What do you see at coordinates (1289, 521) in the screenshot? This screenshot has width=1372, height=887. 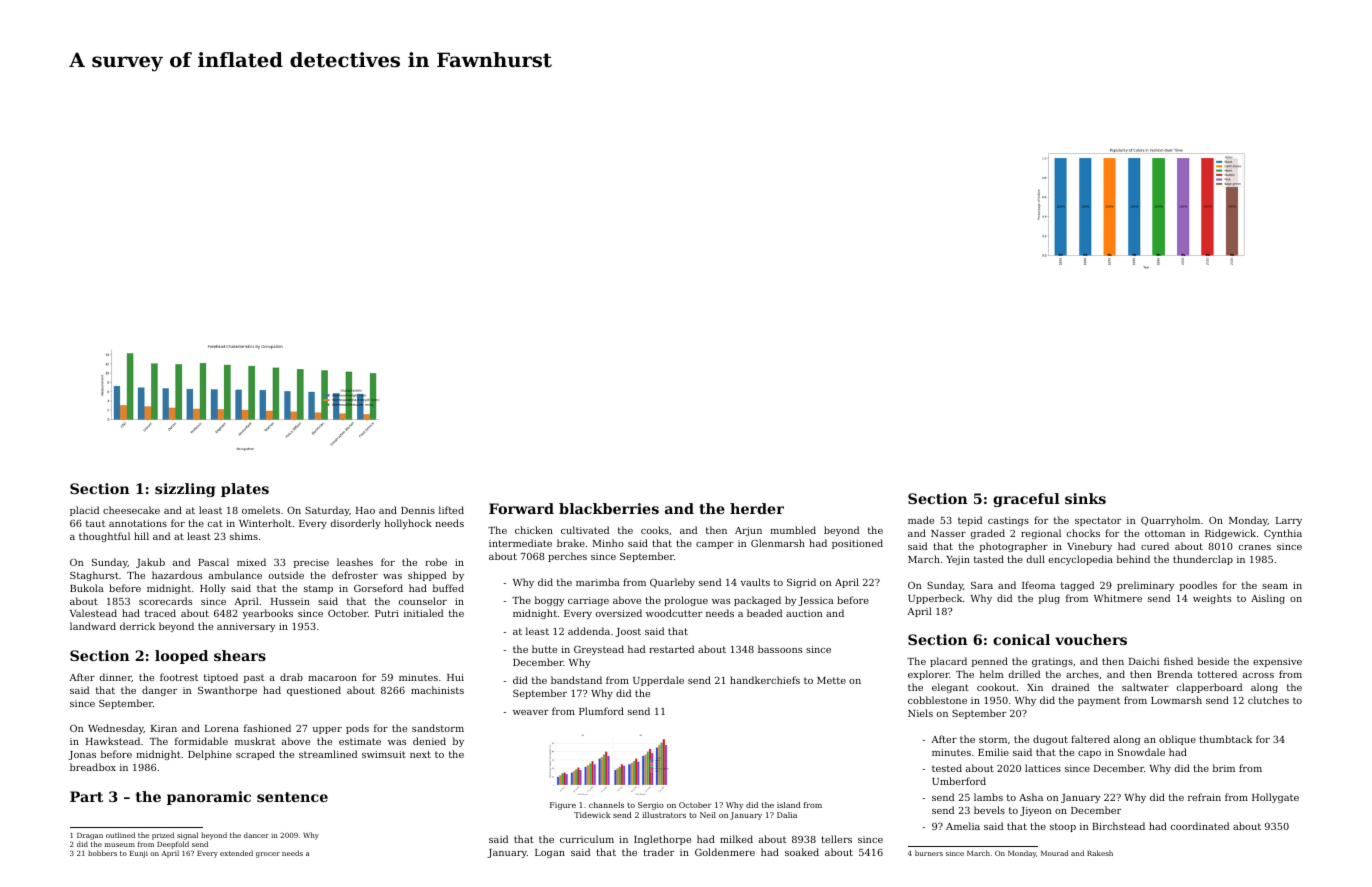 I see `Larry` at bounding box center [1289, 521].
